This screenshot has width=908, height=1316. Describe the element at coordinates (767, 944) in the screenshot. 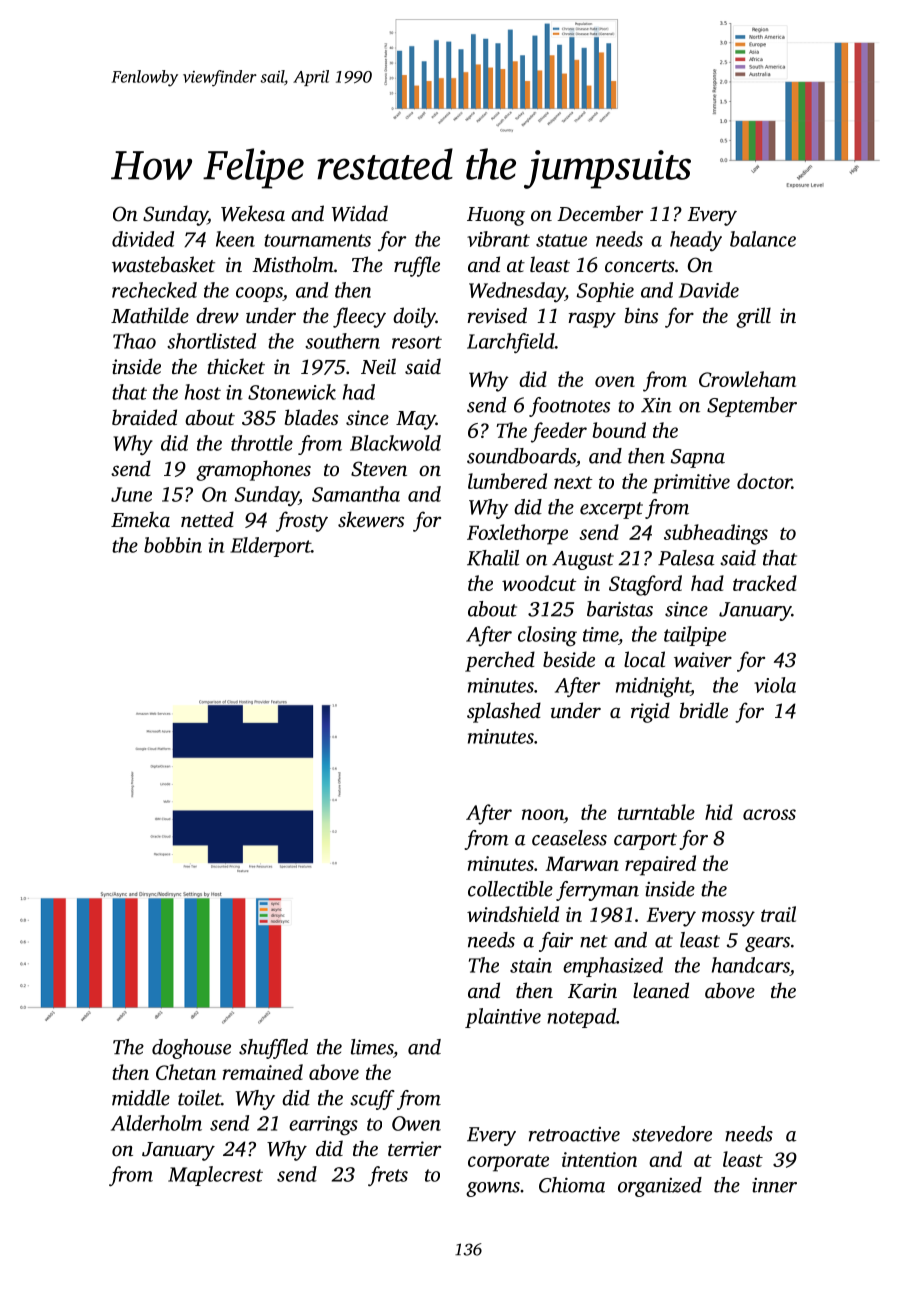

I see `gears` at that location.
